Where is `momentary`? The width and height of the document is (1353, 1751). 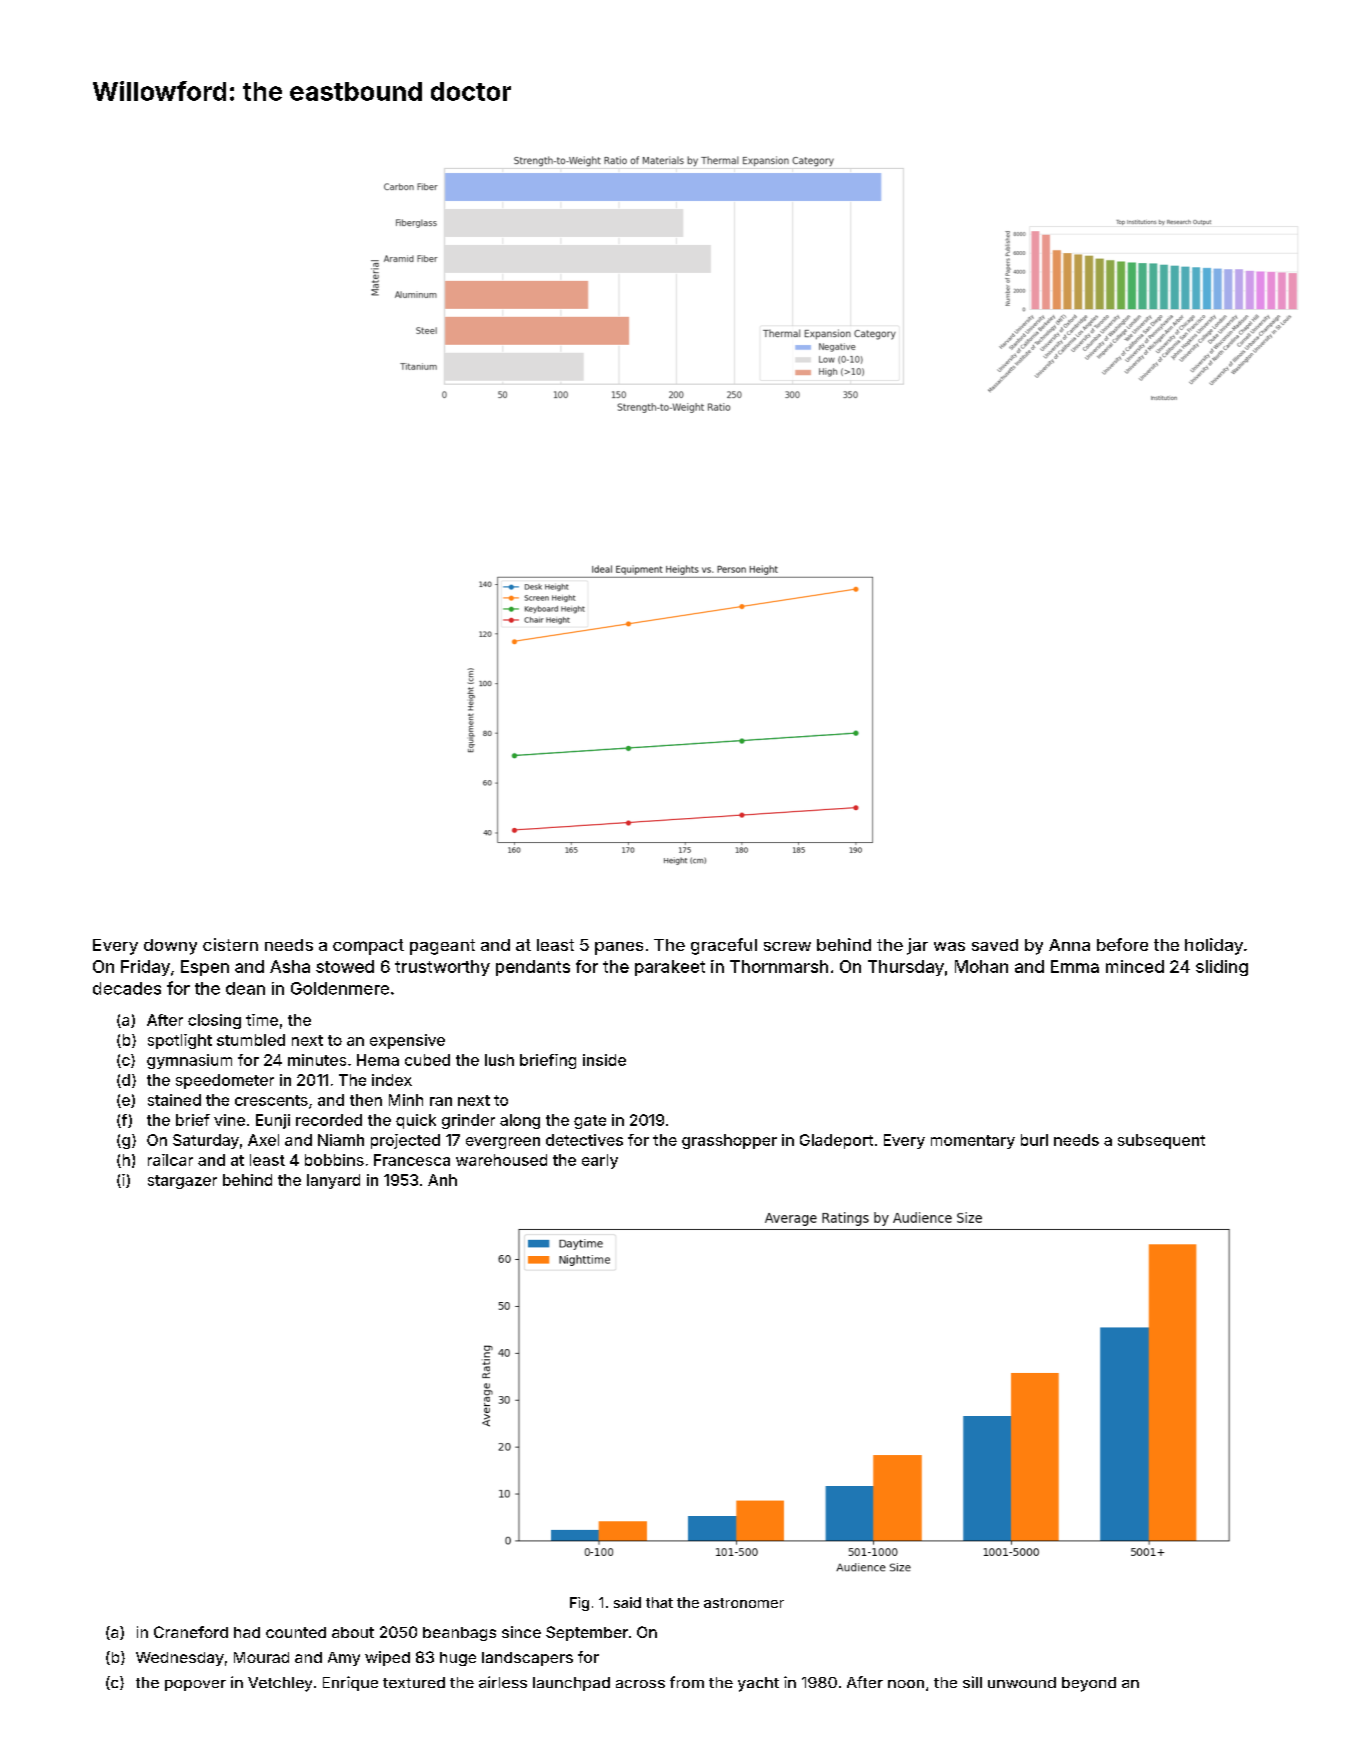 momentary is located at coordinates (973, 1142).
